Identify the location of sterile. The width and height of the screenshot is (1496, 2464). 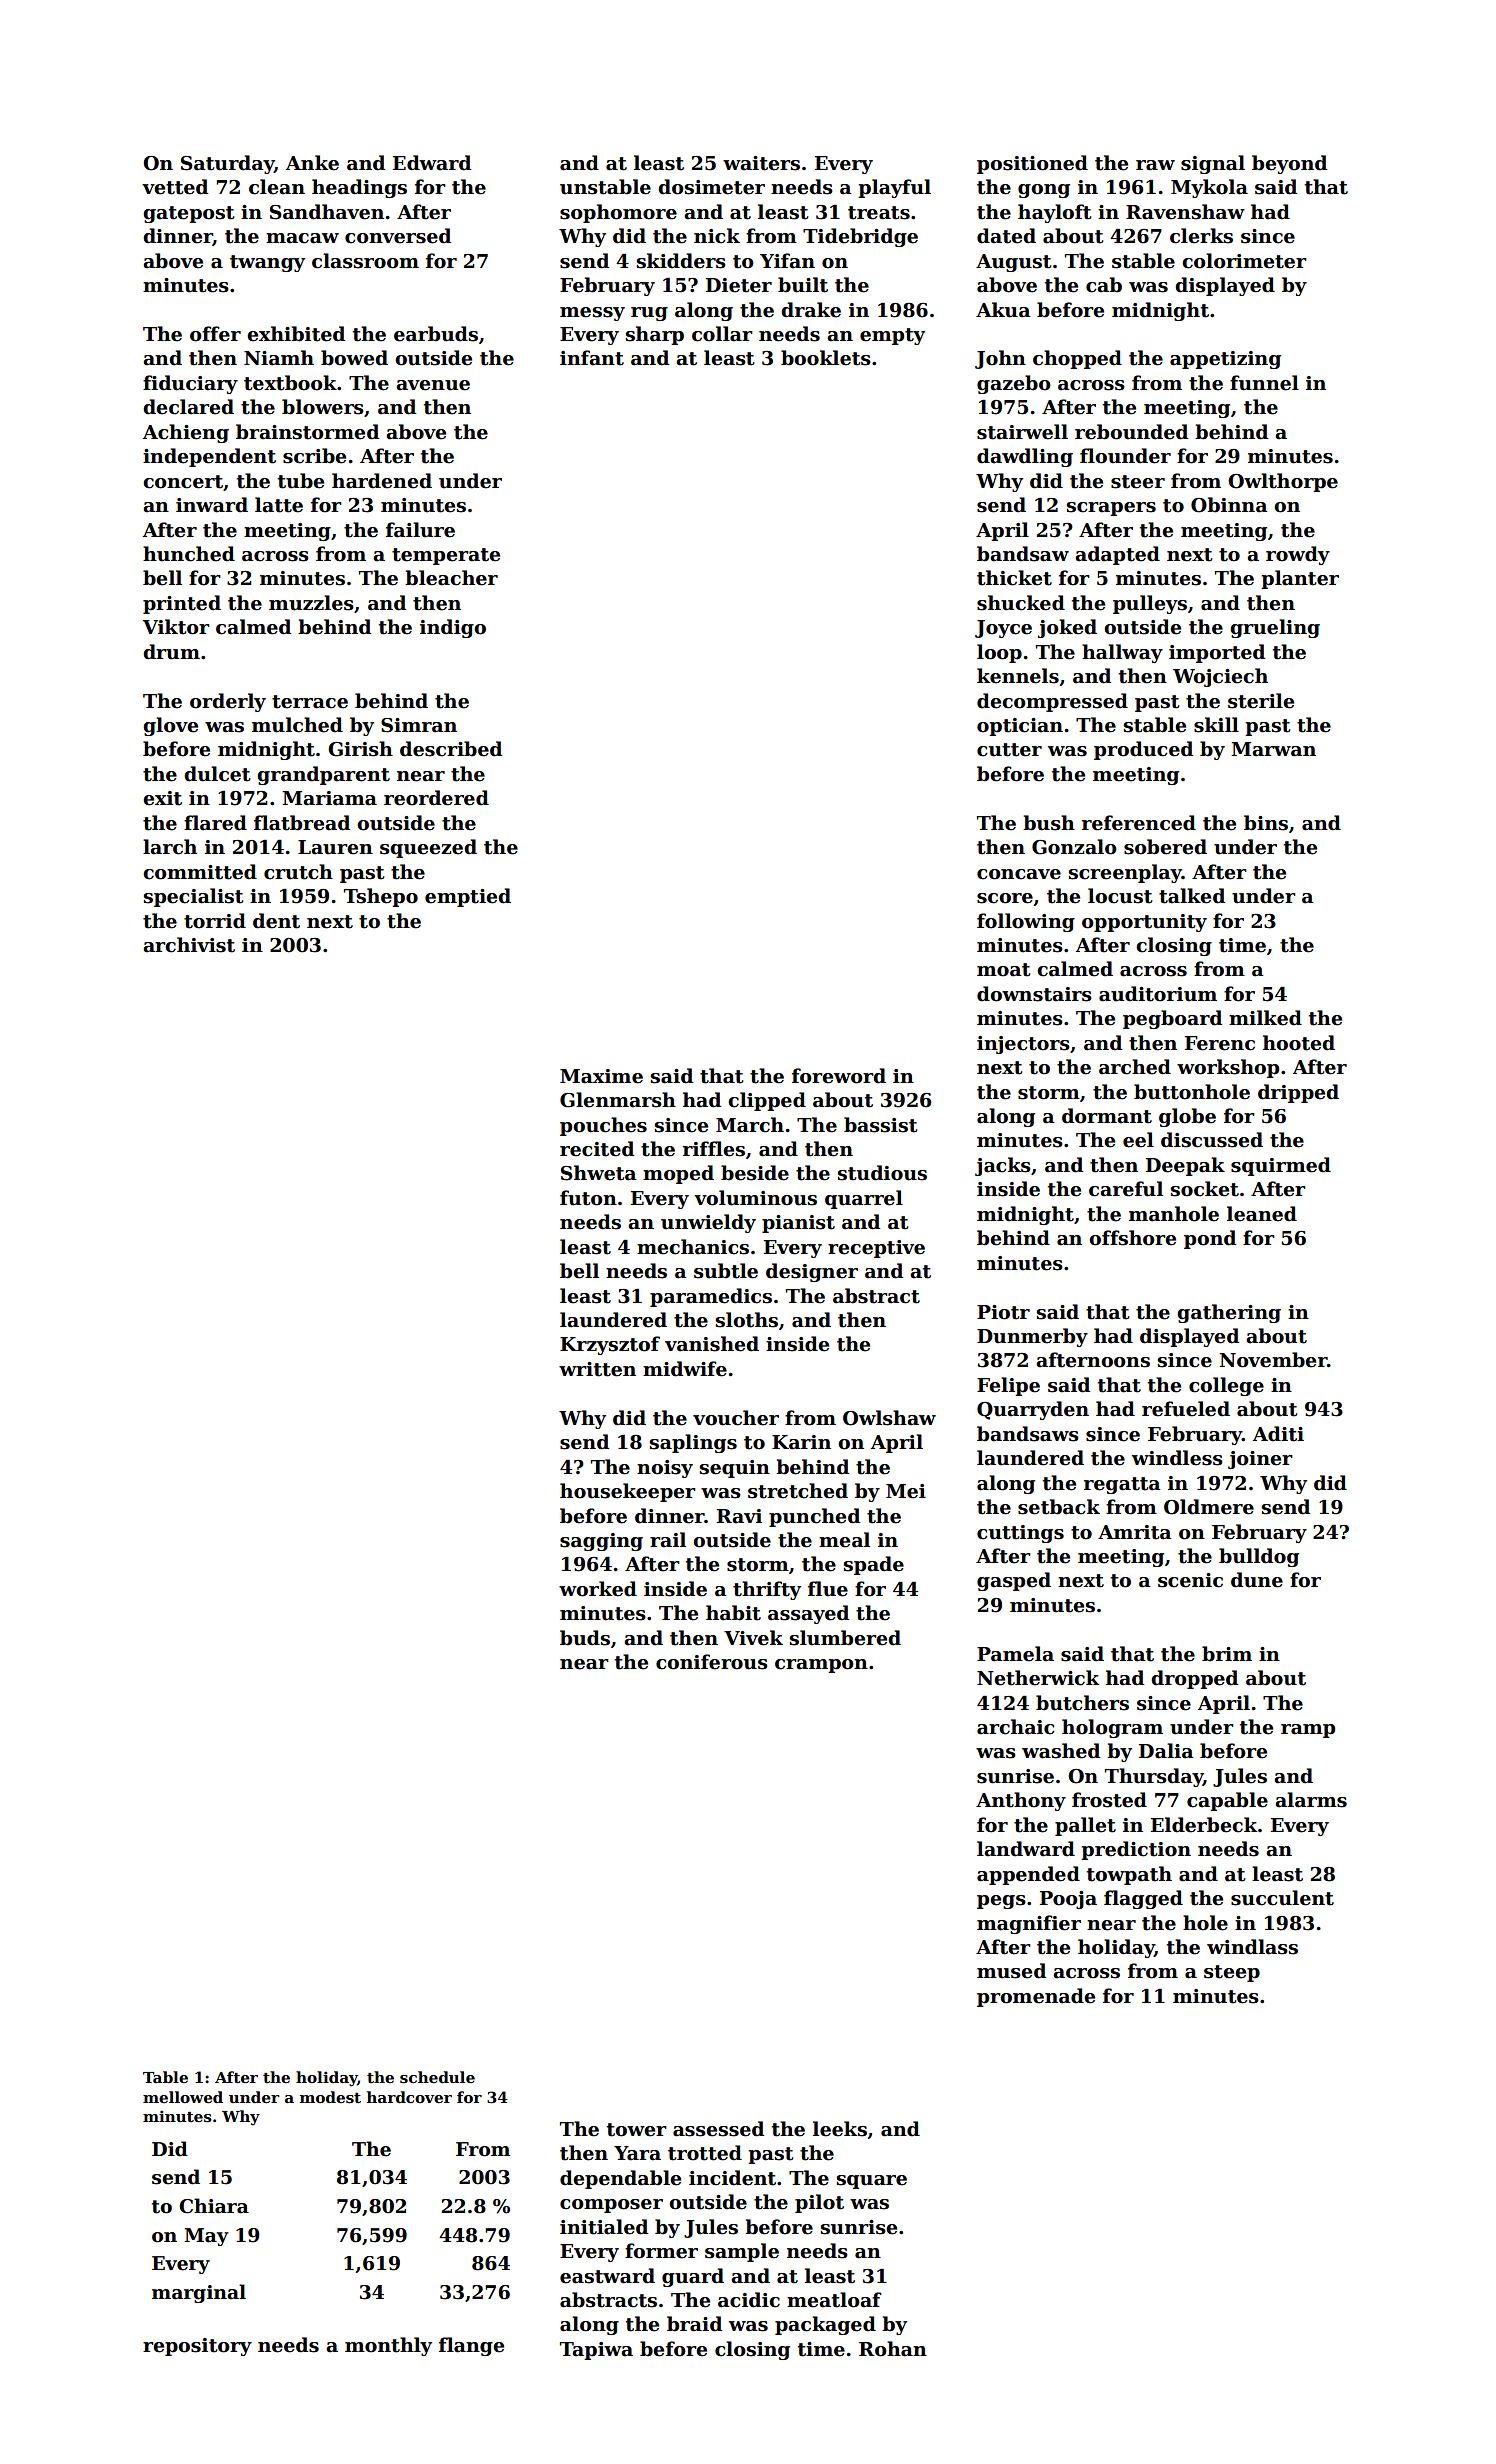
(1261, 701).
